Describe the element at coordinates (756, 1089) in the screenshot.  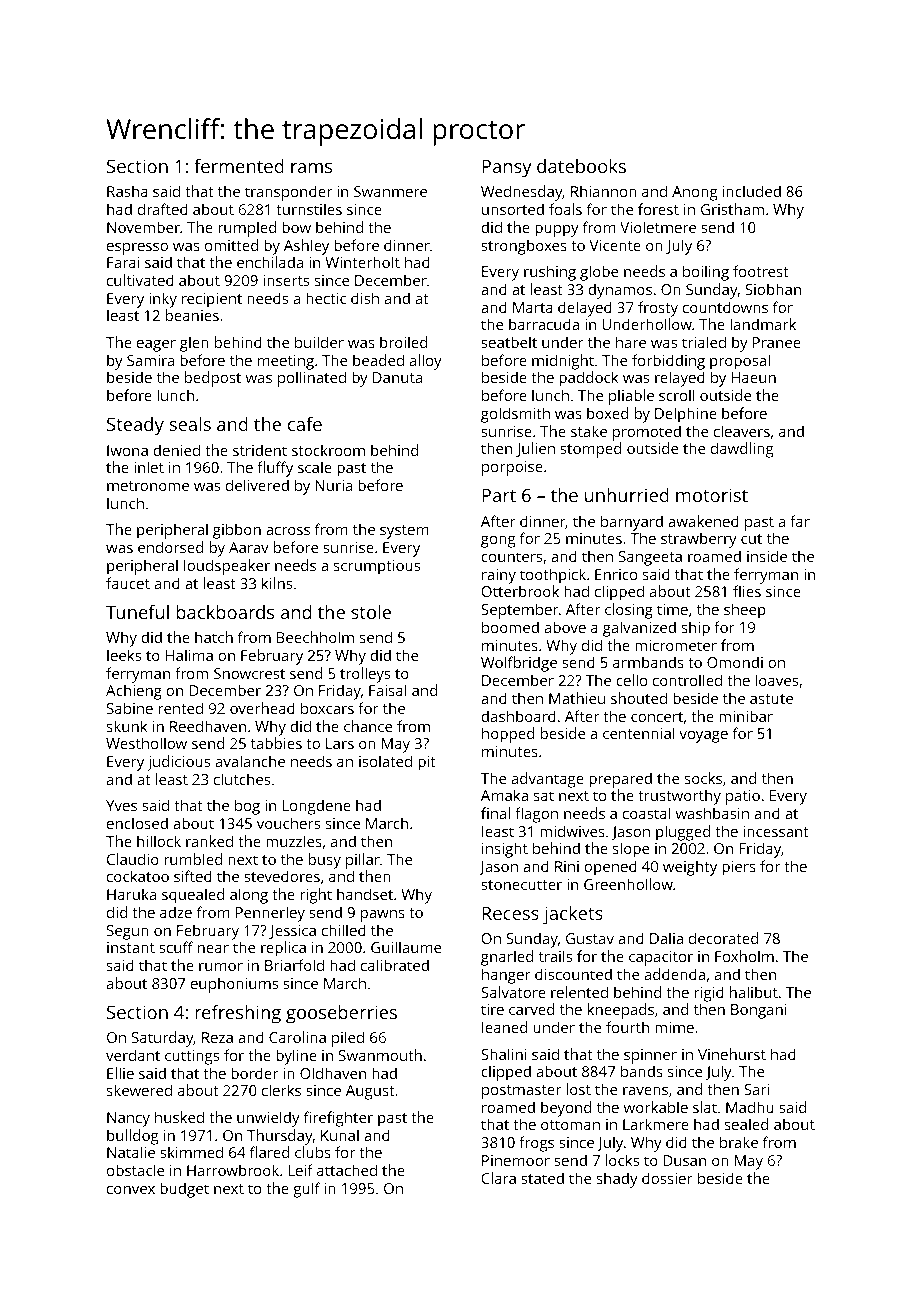
I see `Sari` at that location.
